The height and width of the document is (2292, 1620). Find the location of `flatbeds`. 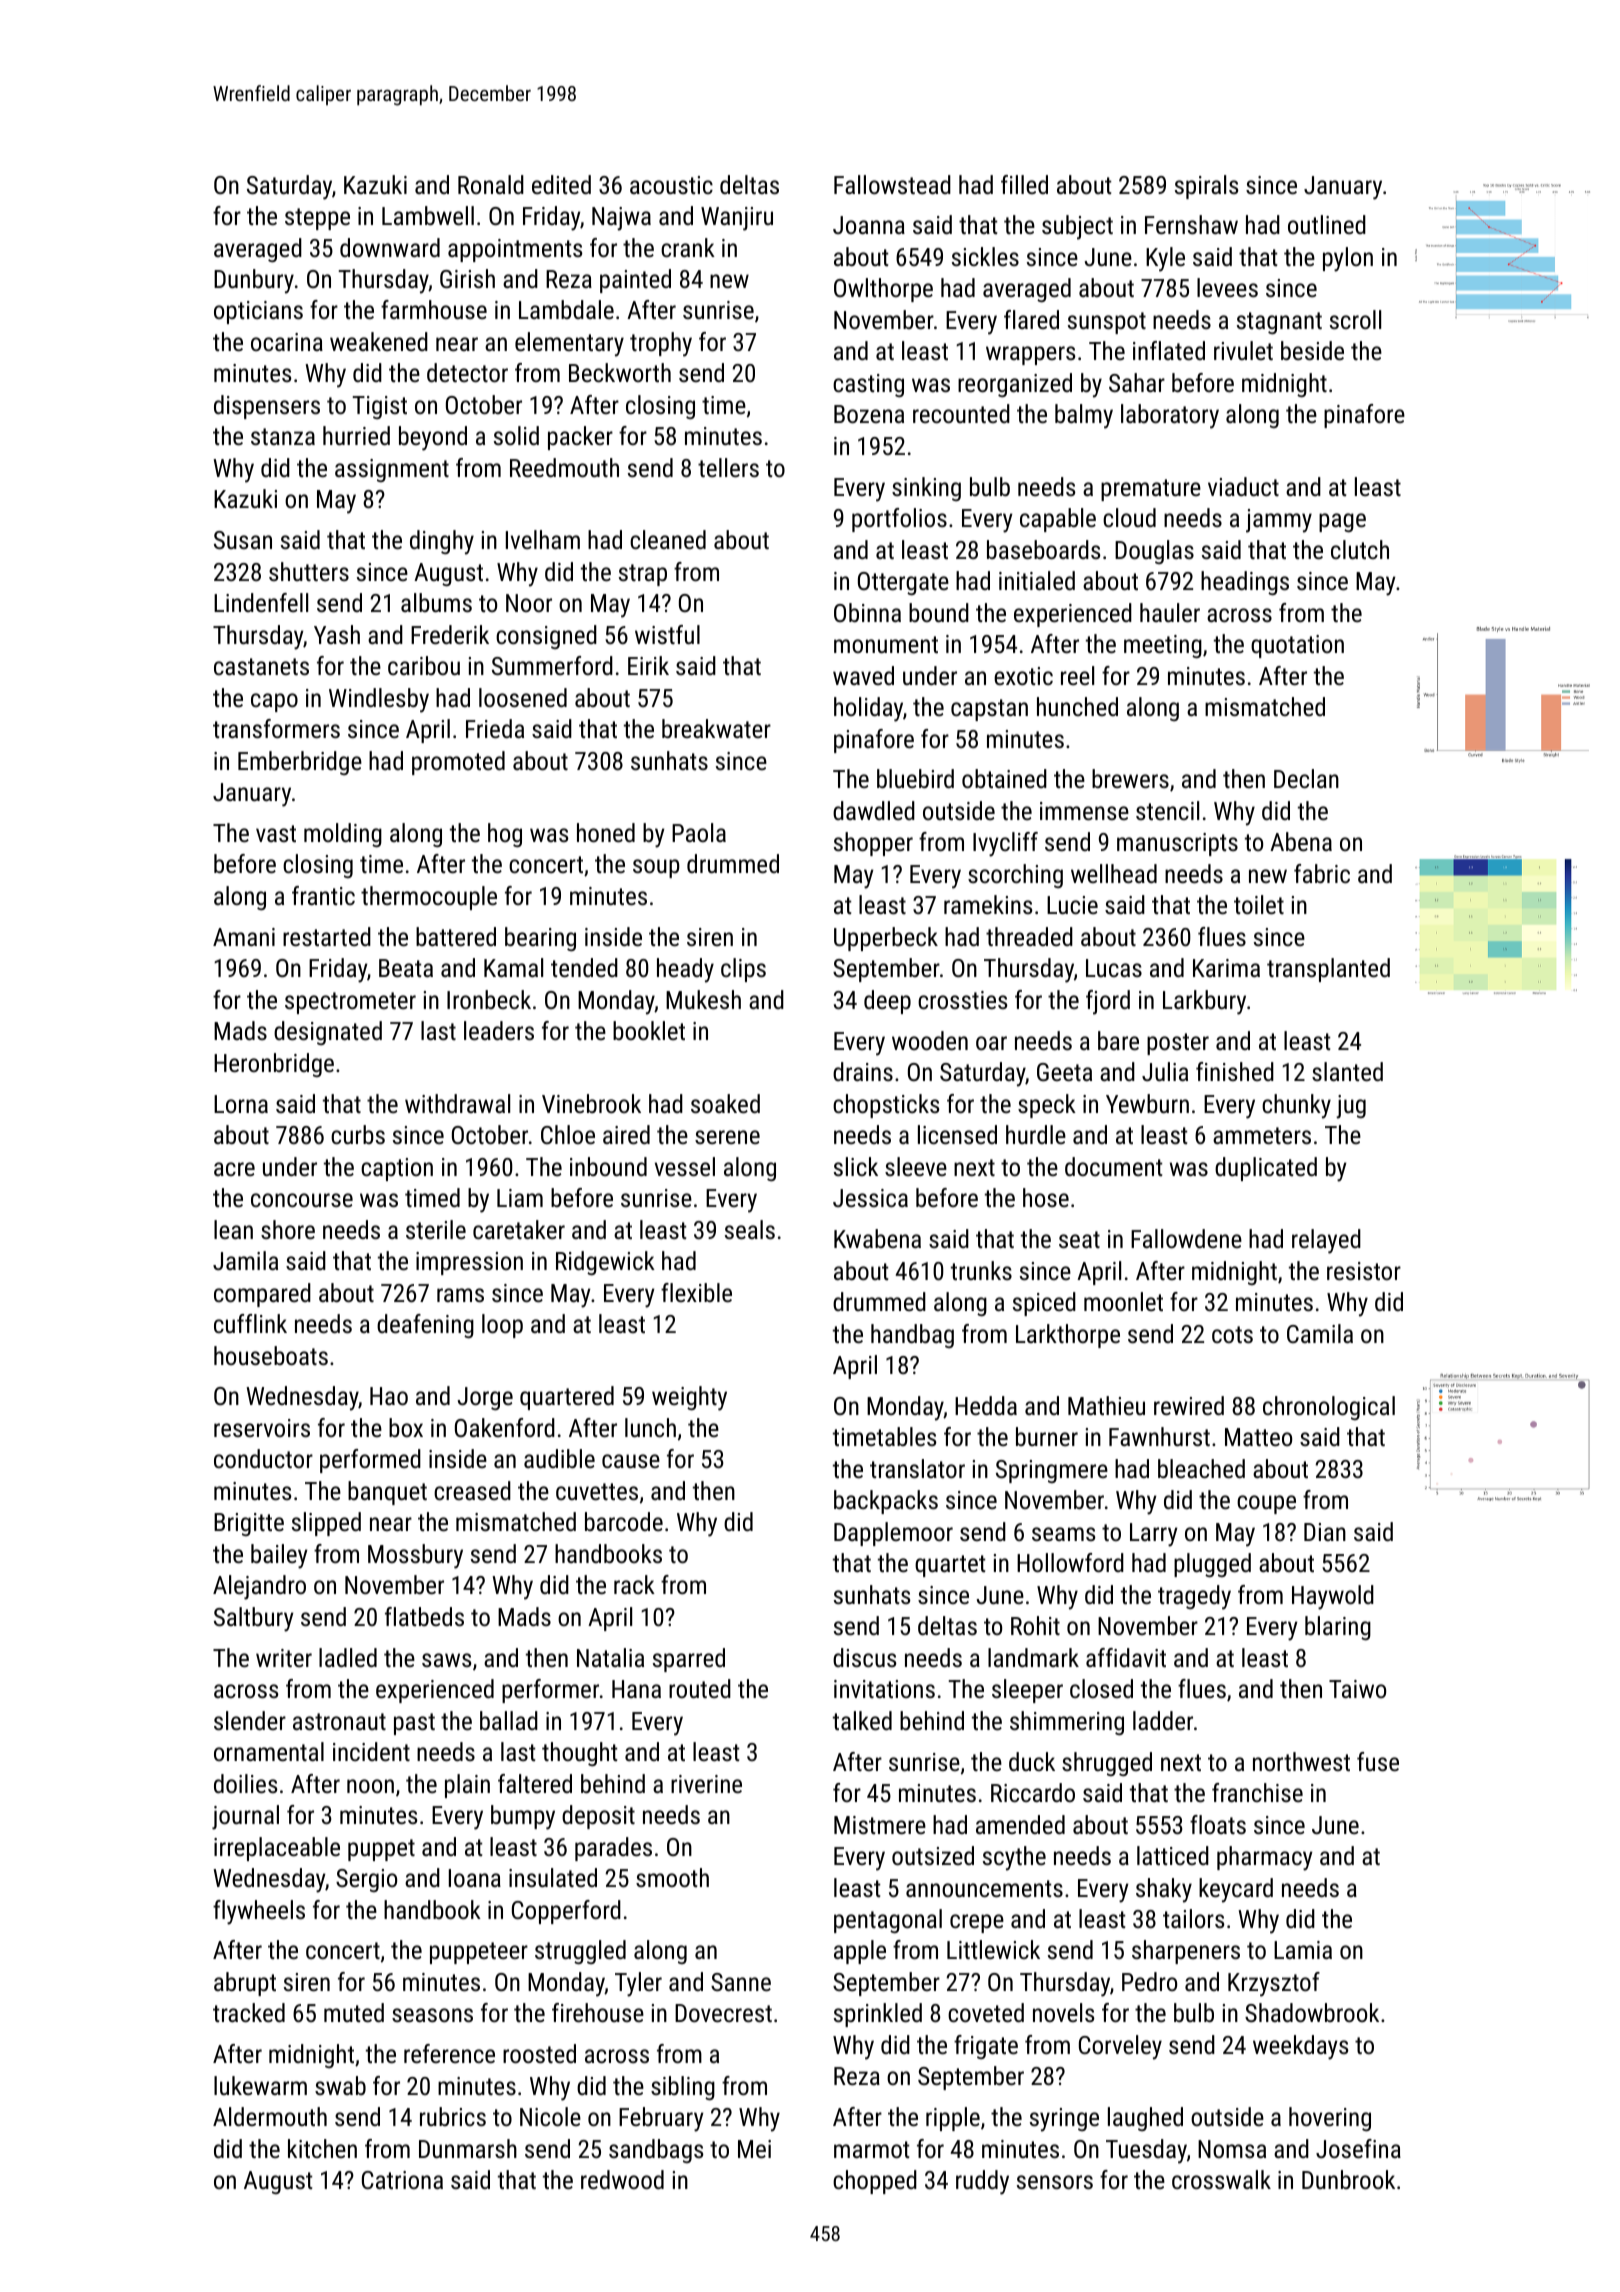

flatbeds is located at coordinates (424, 1616).
